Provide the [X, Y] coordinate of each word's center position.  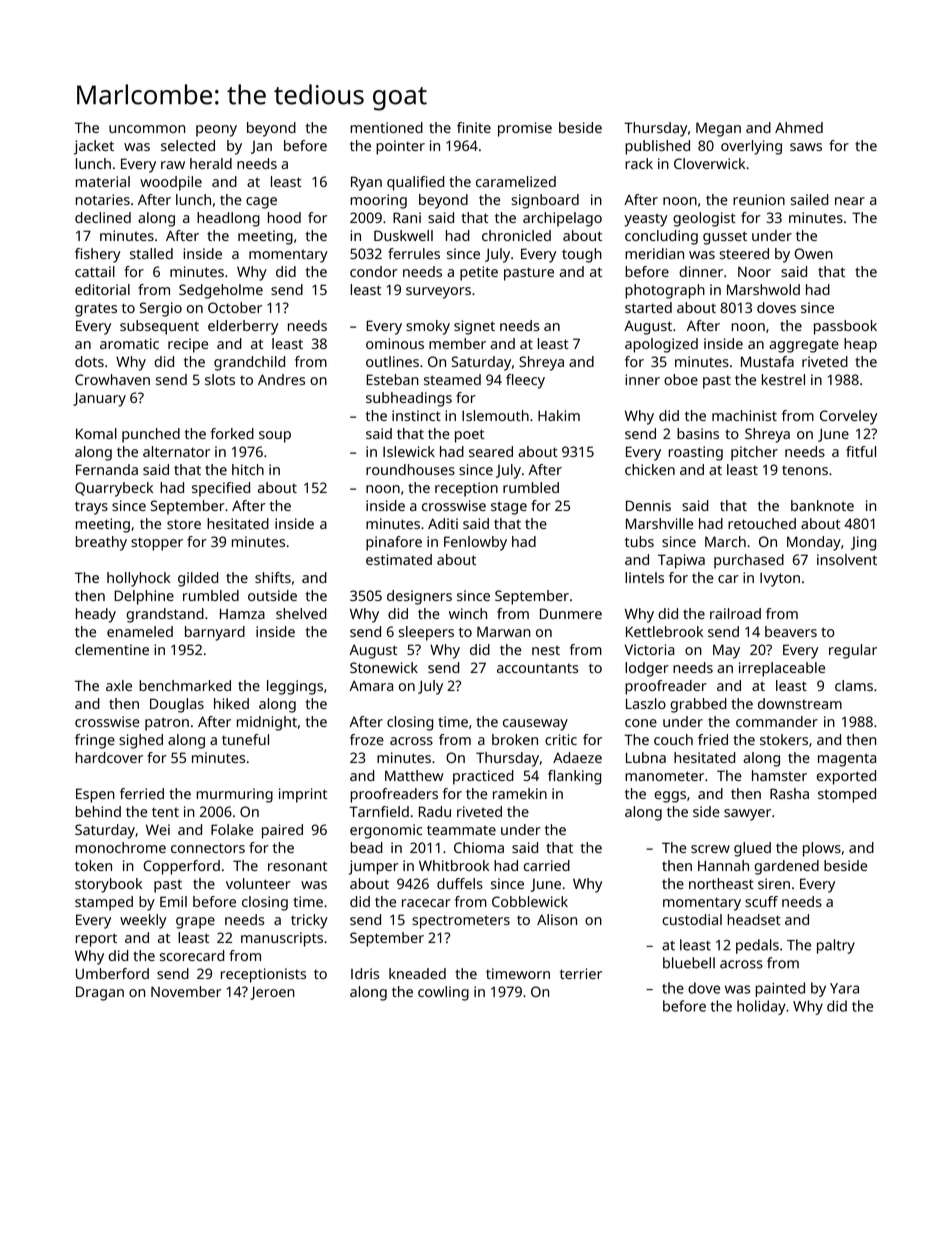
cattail [95, 271]
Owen [813, 253]
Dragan [100, 993]
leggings [295, 687]
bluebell [689, 963]
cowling [443, 993]
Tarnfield [379, 811]
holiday [761, 1007]
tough [582, 255]
